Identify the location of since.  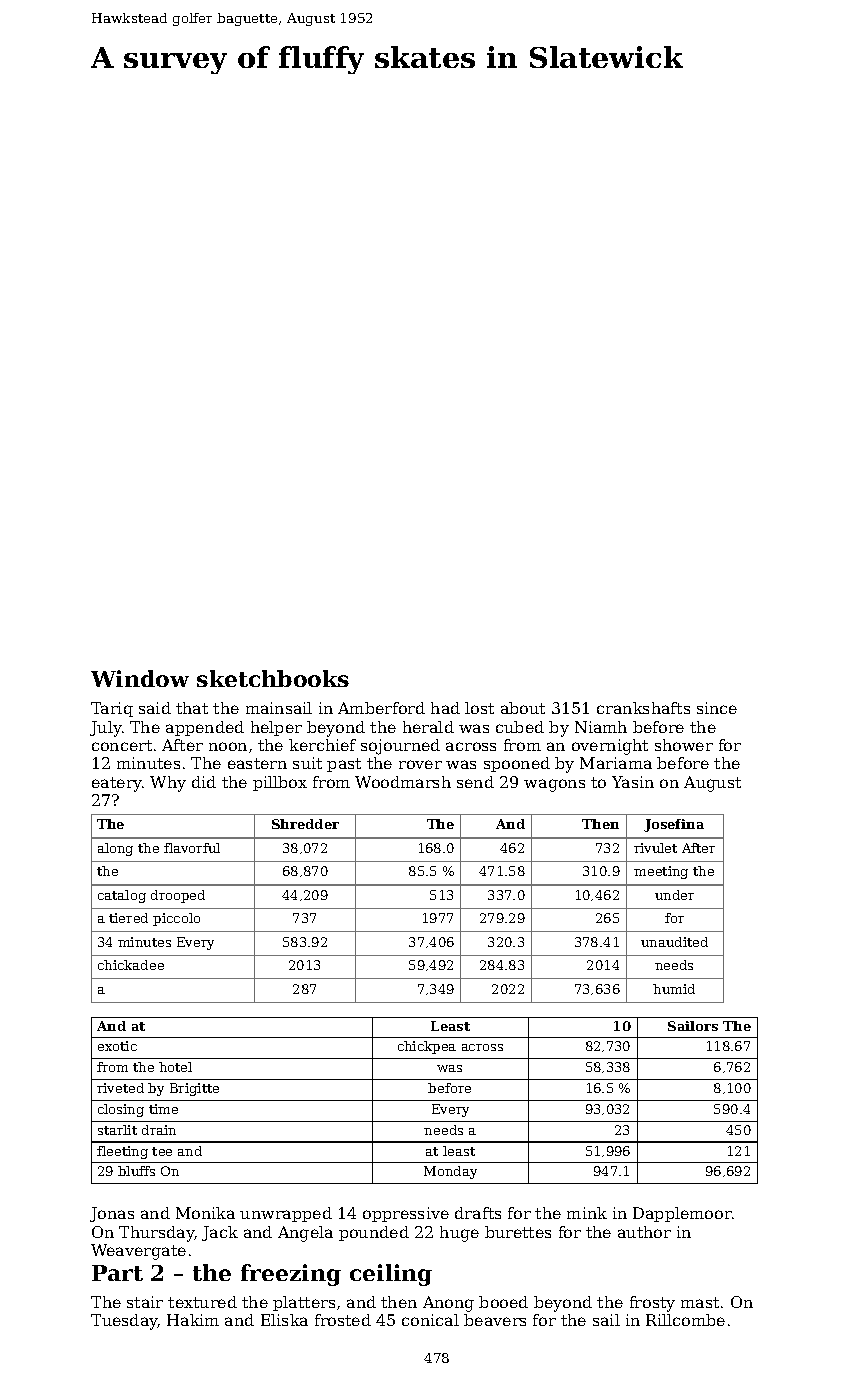
(717, 708).
